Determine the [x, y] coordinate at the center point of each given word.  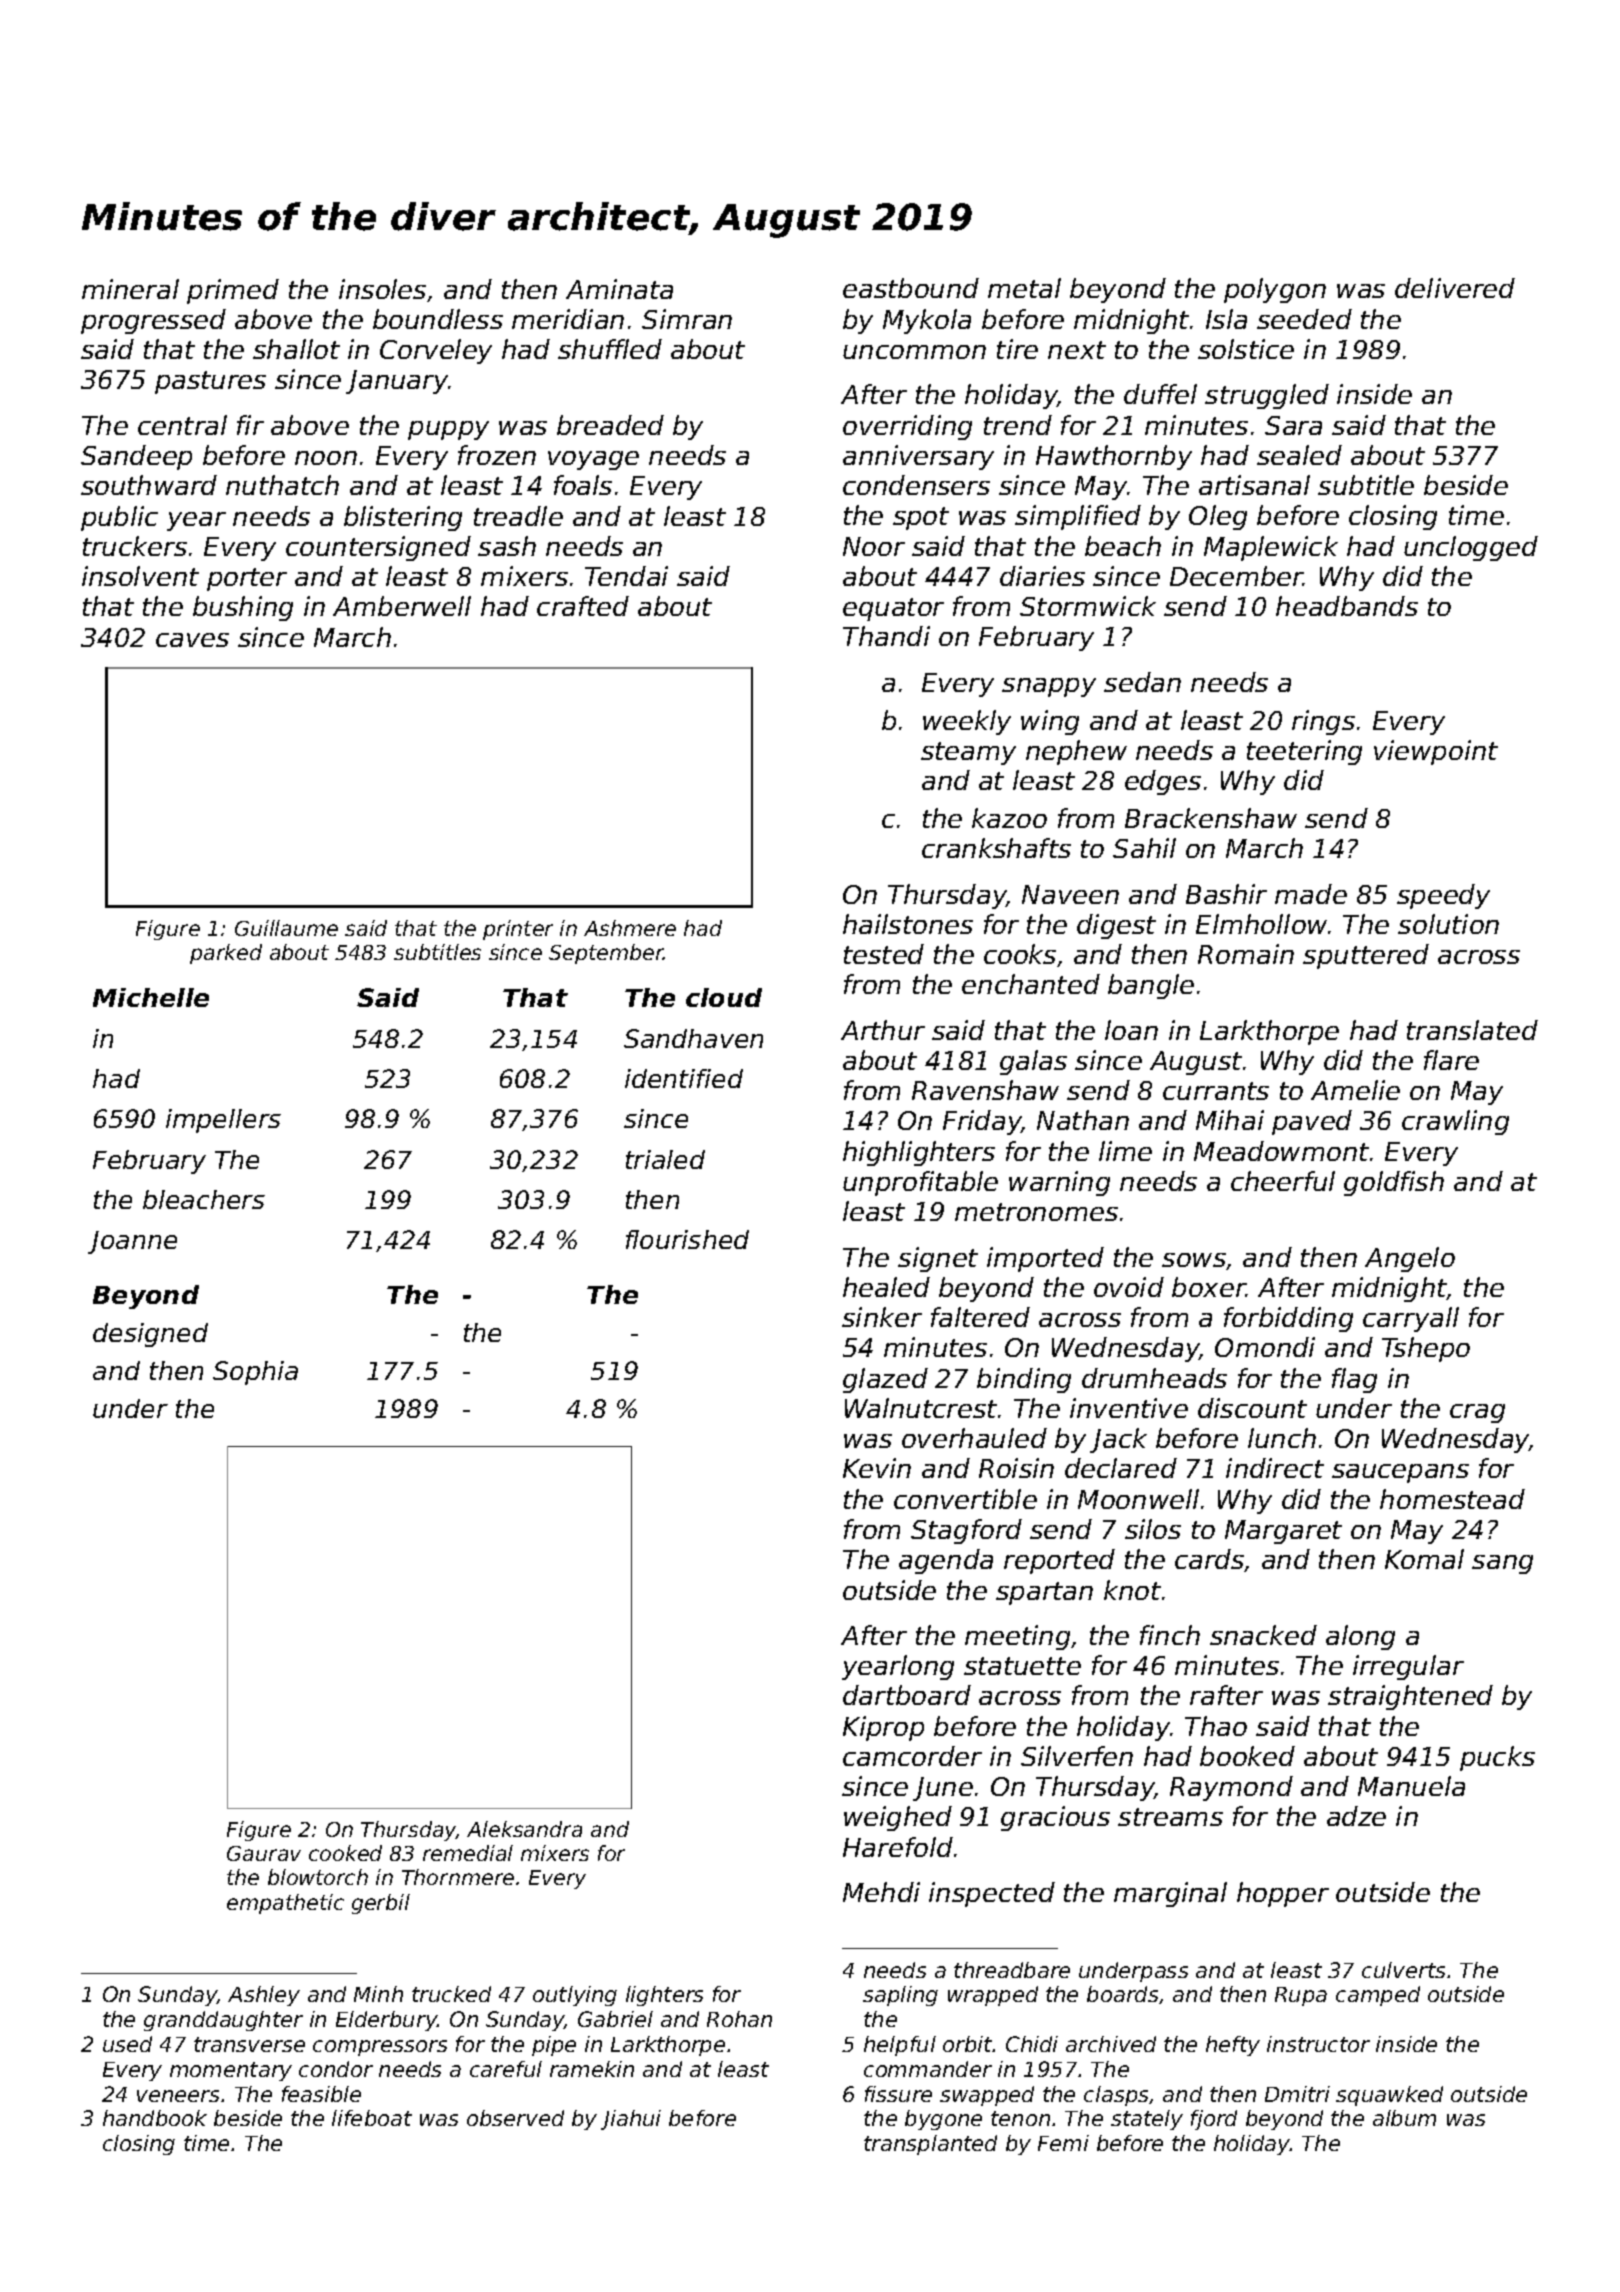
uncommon [914, 352]
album [1404, 2118]
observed [515, 2118]
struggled [1267, 396]
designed [150, 1335]
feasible [321, 2094]
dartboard [907, 1695]
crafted [583, 606]
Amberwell [402, 606]
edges [1163, 782]
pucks [1497, 1758]
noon [326, 458]
